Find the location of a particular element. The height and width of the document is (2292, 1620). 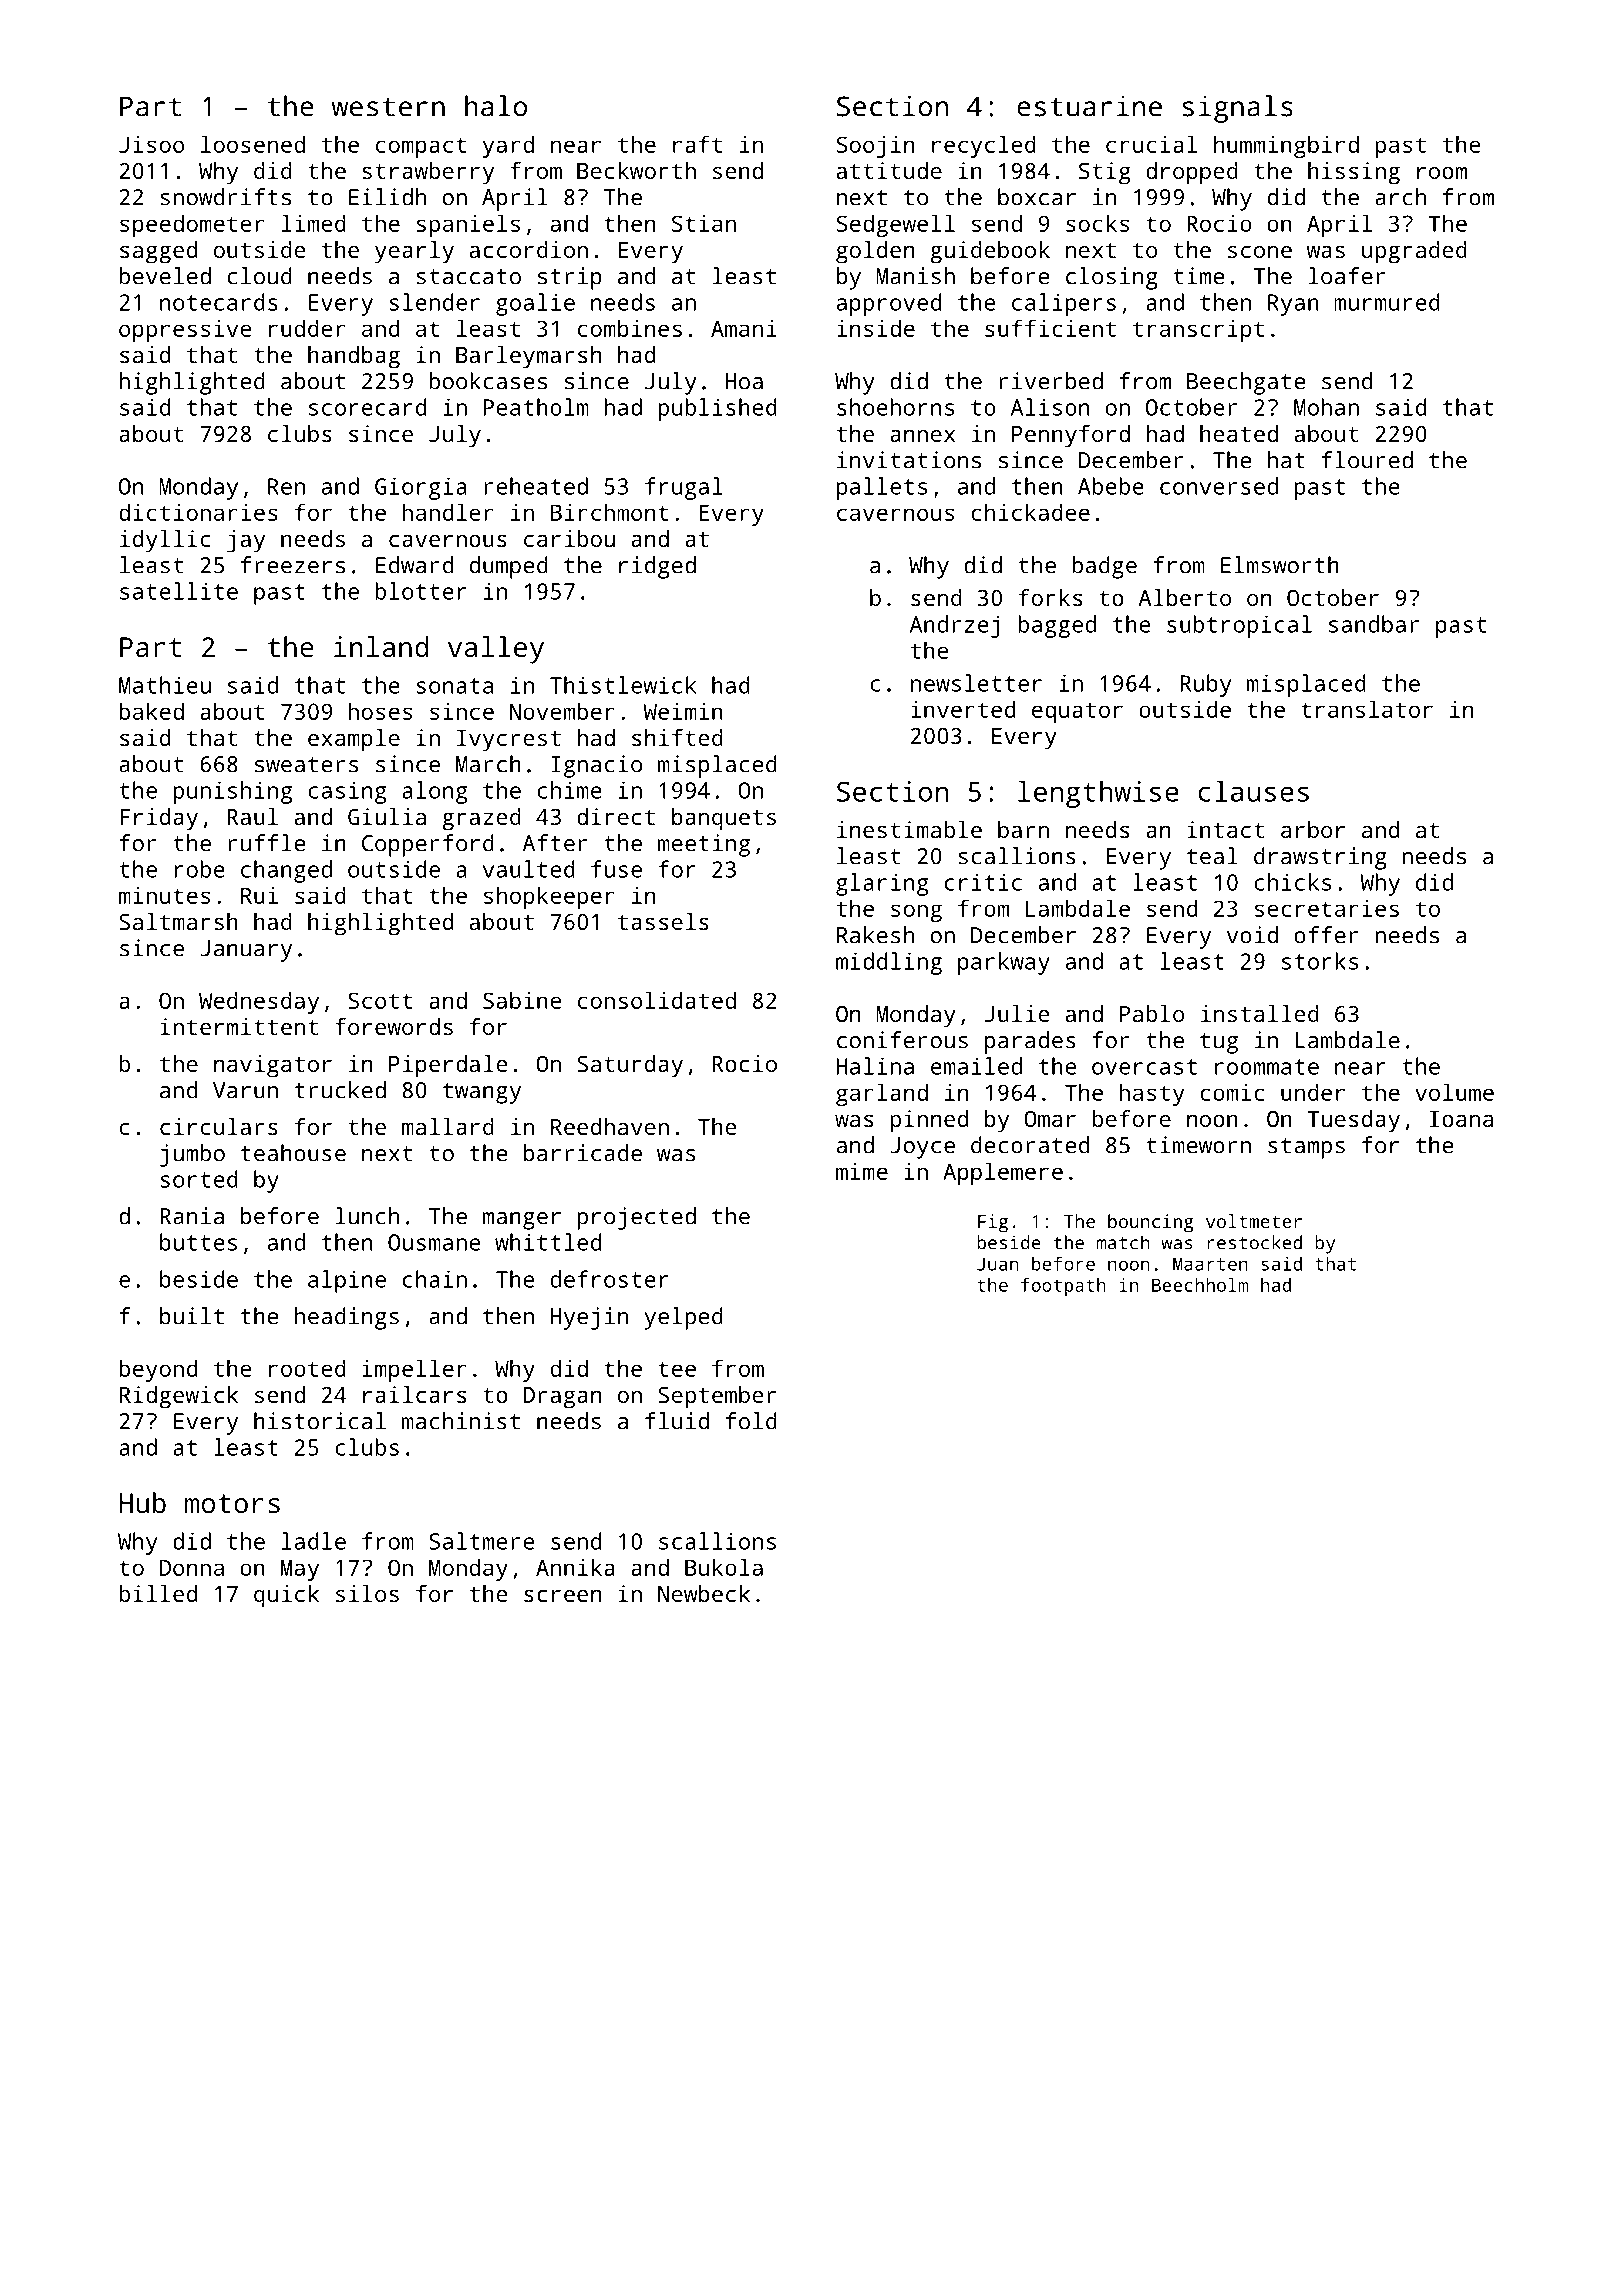

yelped is located at coordinates (683, 1318).
